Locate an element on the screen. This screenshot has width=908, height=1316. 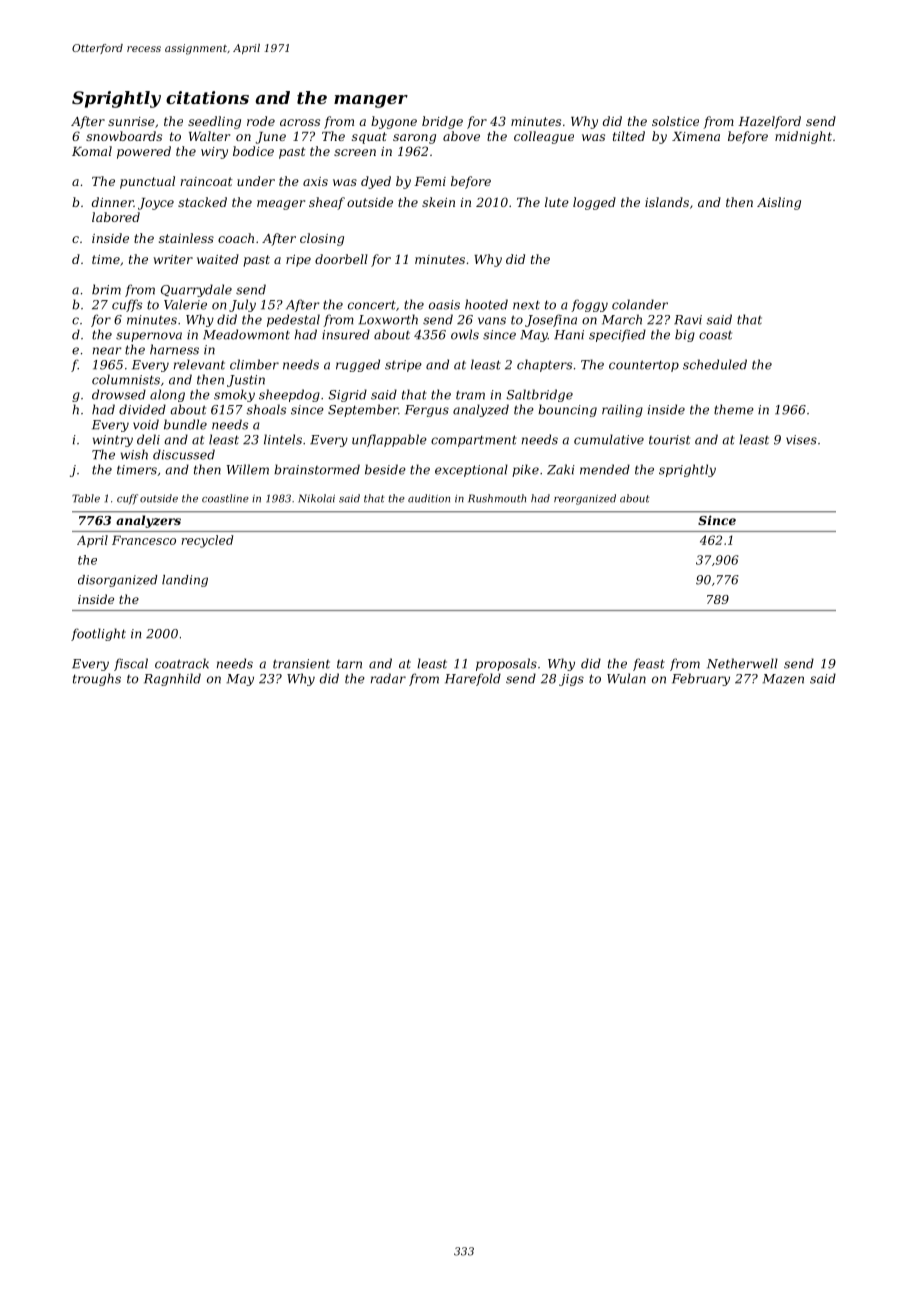
citations is located at coordinates (207, 97).
